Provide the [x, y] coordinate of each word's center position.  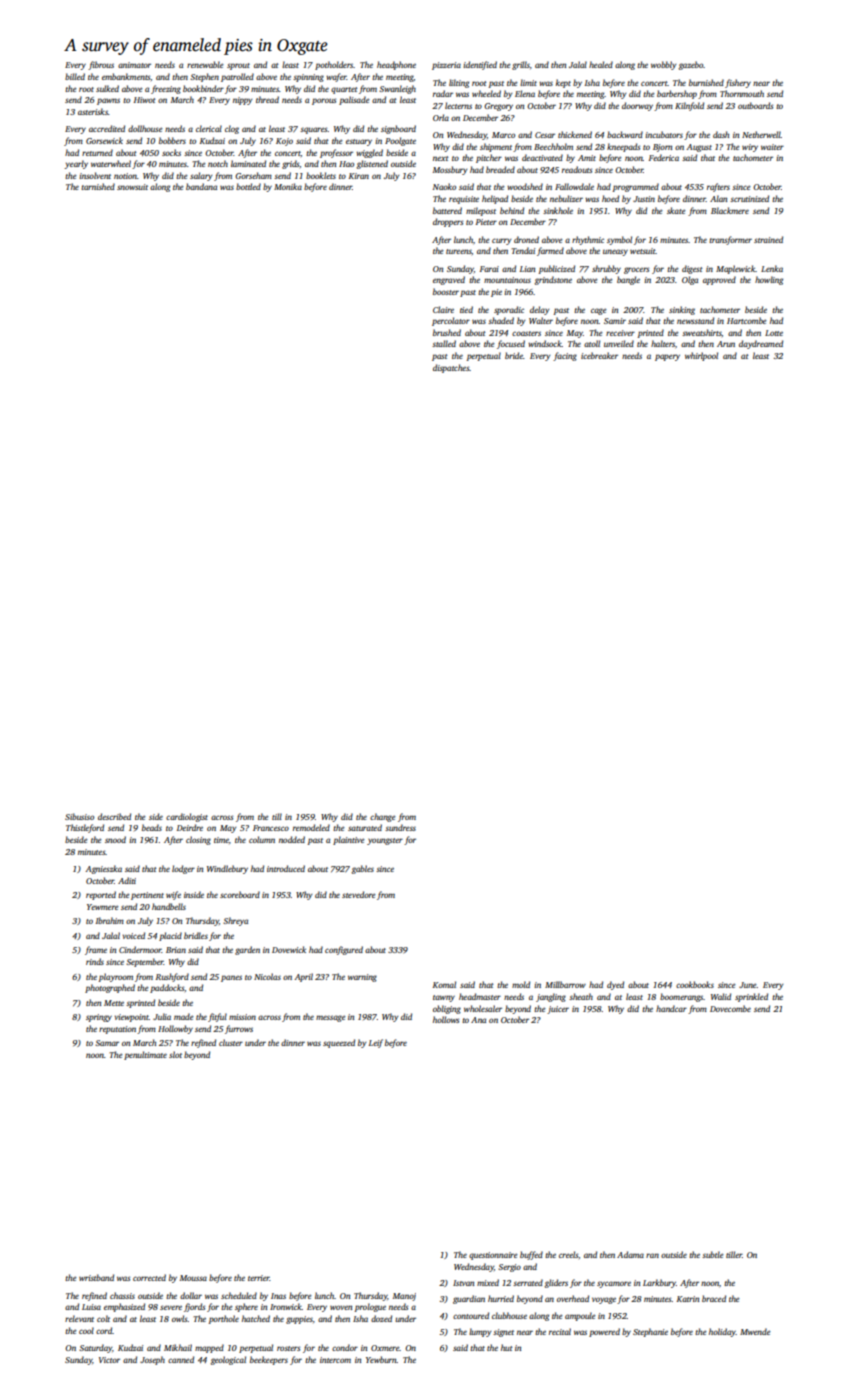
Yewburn [381, 1359]
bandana [201, 186]
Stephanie [650, 1332]
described [114, 816]
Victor [109, 1360]
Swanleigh [397, 89]
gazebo [691, 65]
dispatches [451, 368]
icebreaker [599, 355]
